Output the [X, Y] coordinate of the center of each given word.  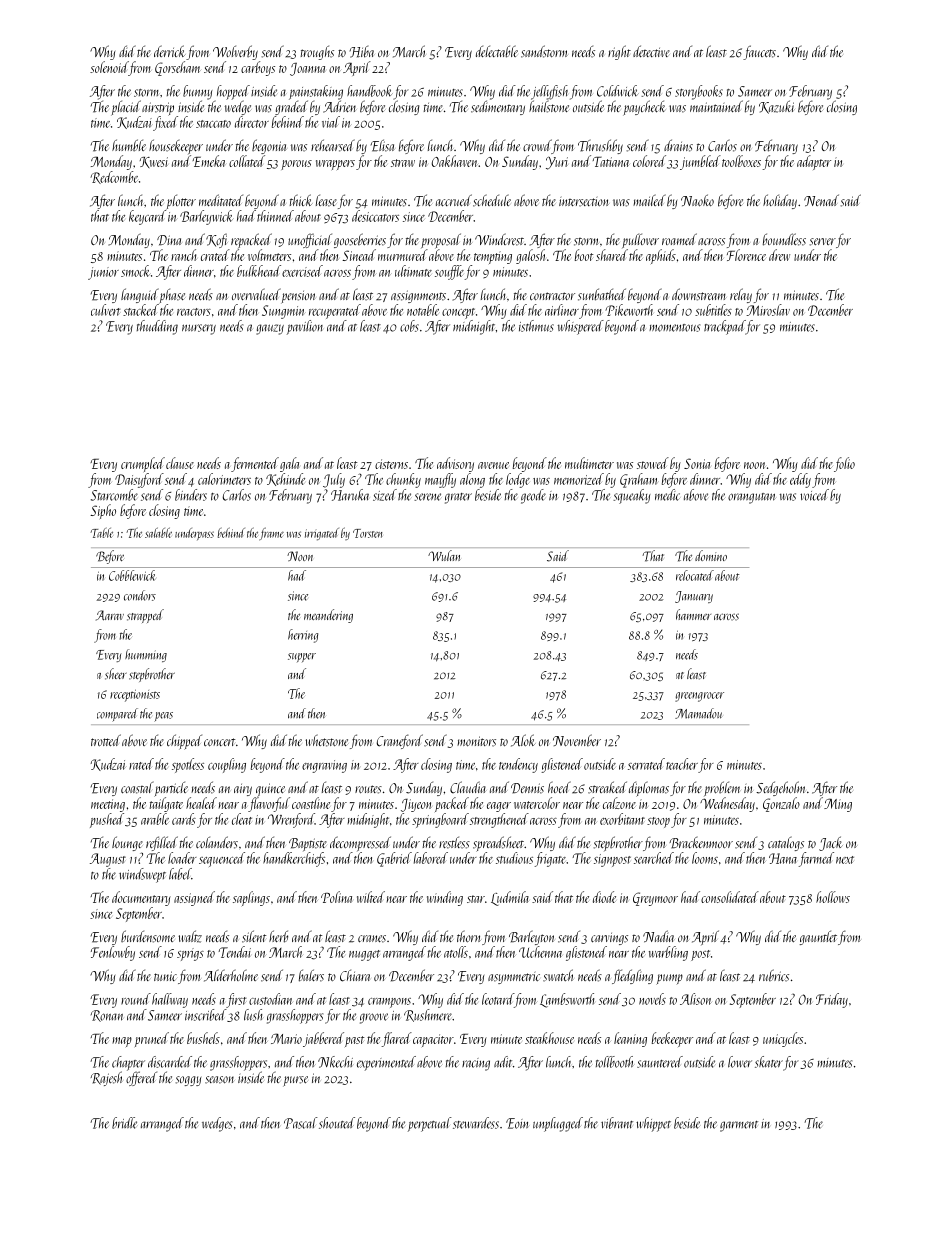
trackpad [724, 327]
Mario [286, 1038]
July [334, 480]
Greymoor [655, 899]
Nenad [821, 200]
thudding [157, 327]
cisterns [391, 464]
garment [739, 1126]
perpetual [430, 1124]
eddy [800, 480]
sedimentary [498, 107]
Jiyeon [416, 805]
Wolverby [235, 52]
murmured [403, 255]
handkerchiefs [294, 859]
